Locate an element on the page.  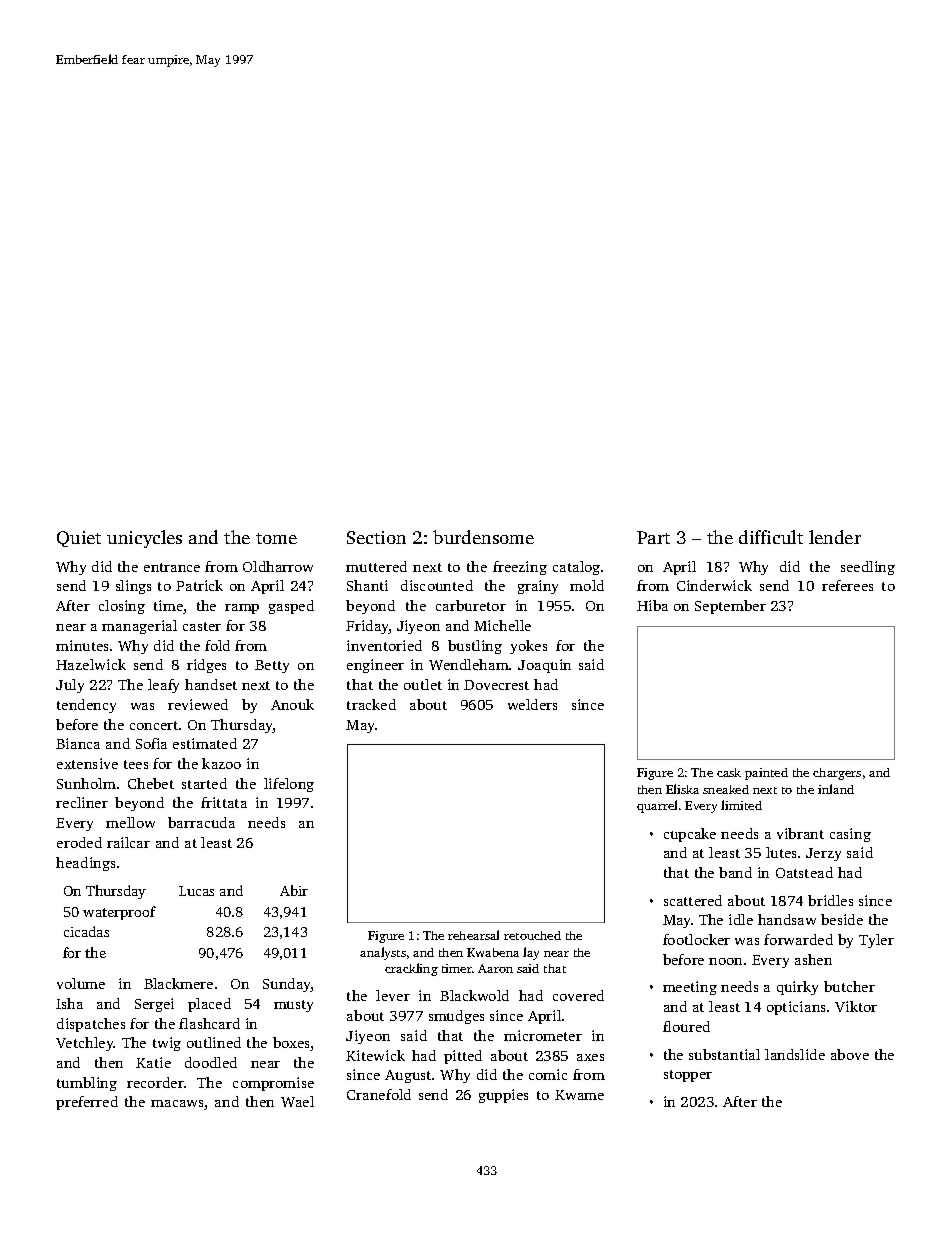
quirky is located at coordinates (797, 988).
